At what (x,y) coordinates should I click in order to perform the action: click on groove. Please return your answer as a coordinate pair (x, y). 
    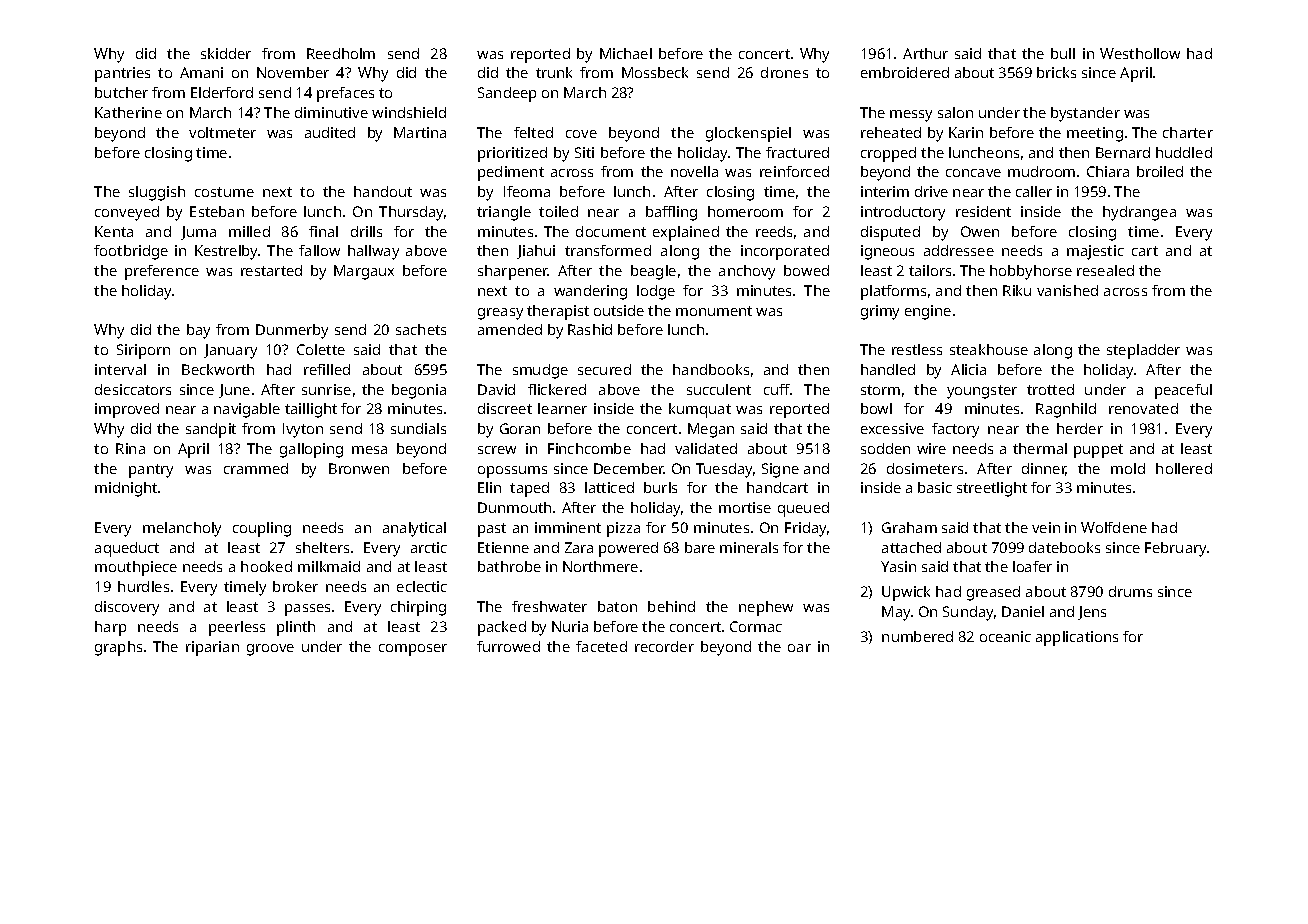
    Looking at the image, I should click on (270, 650).
